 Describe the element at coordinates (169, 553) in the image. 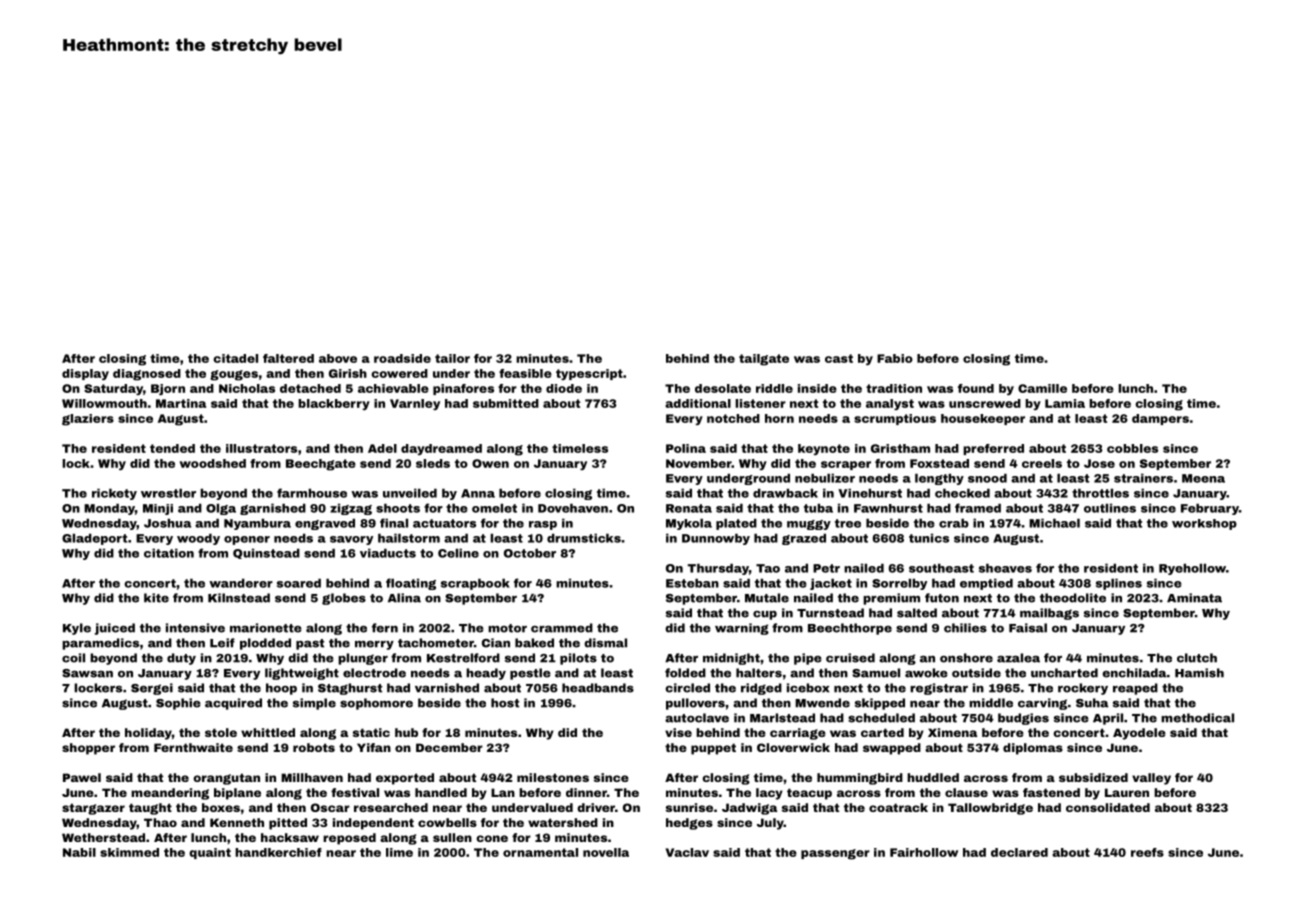

I see `citation` at that location.
